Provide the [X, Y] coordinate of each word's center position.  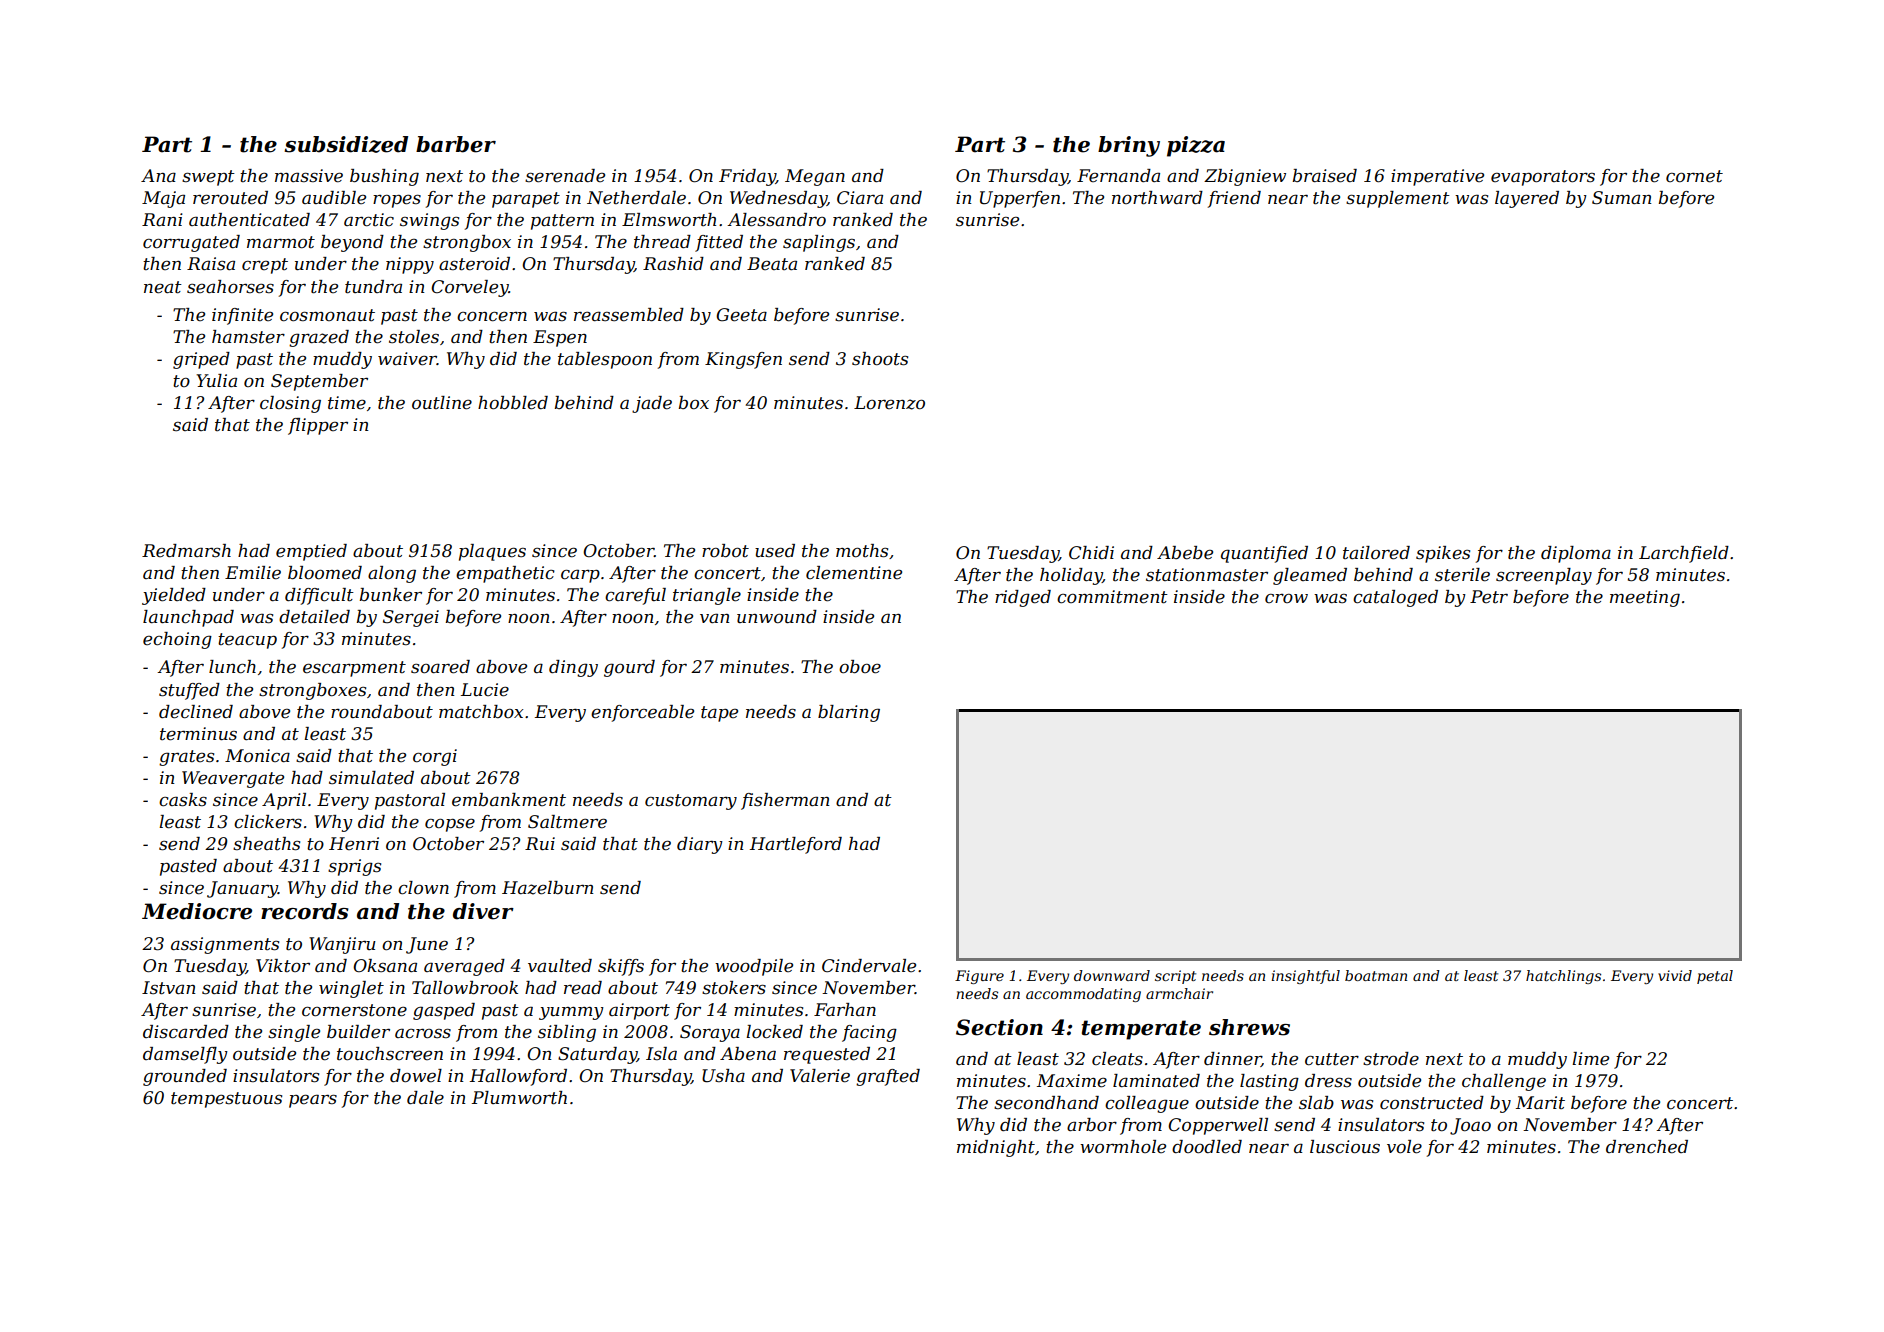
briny [1129, 146]
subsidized [346, 144]
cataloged [1395, 598]
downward [1112, 975]
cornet [1694, 176]
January [242, 889]
